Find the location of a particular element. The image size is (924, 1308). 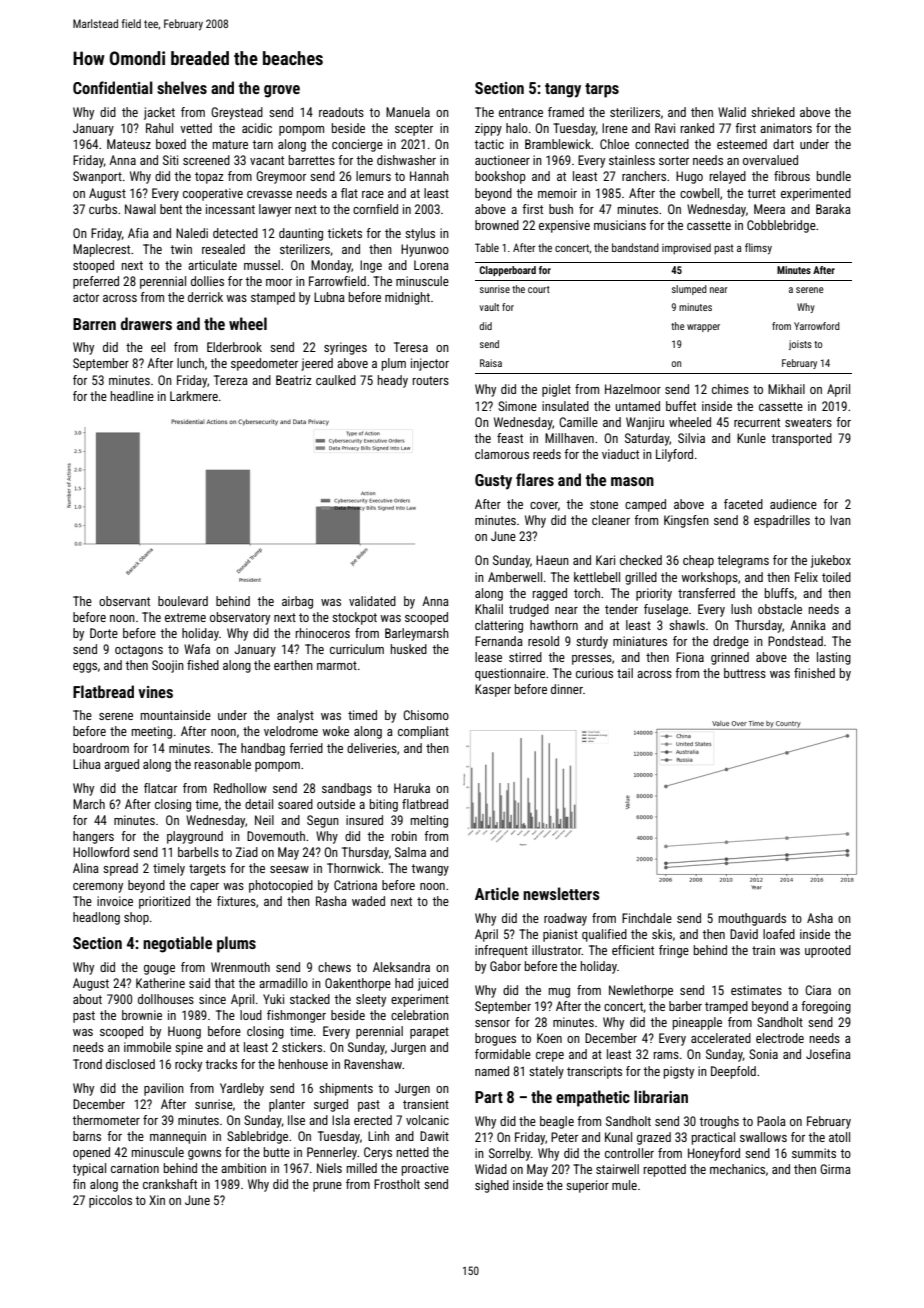

tangy is located at coordinates (563, 90).
